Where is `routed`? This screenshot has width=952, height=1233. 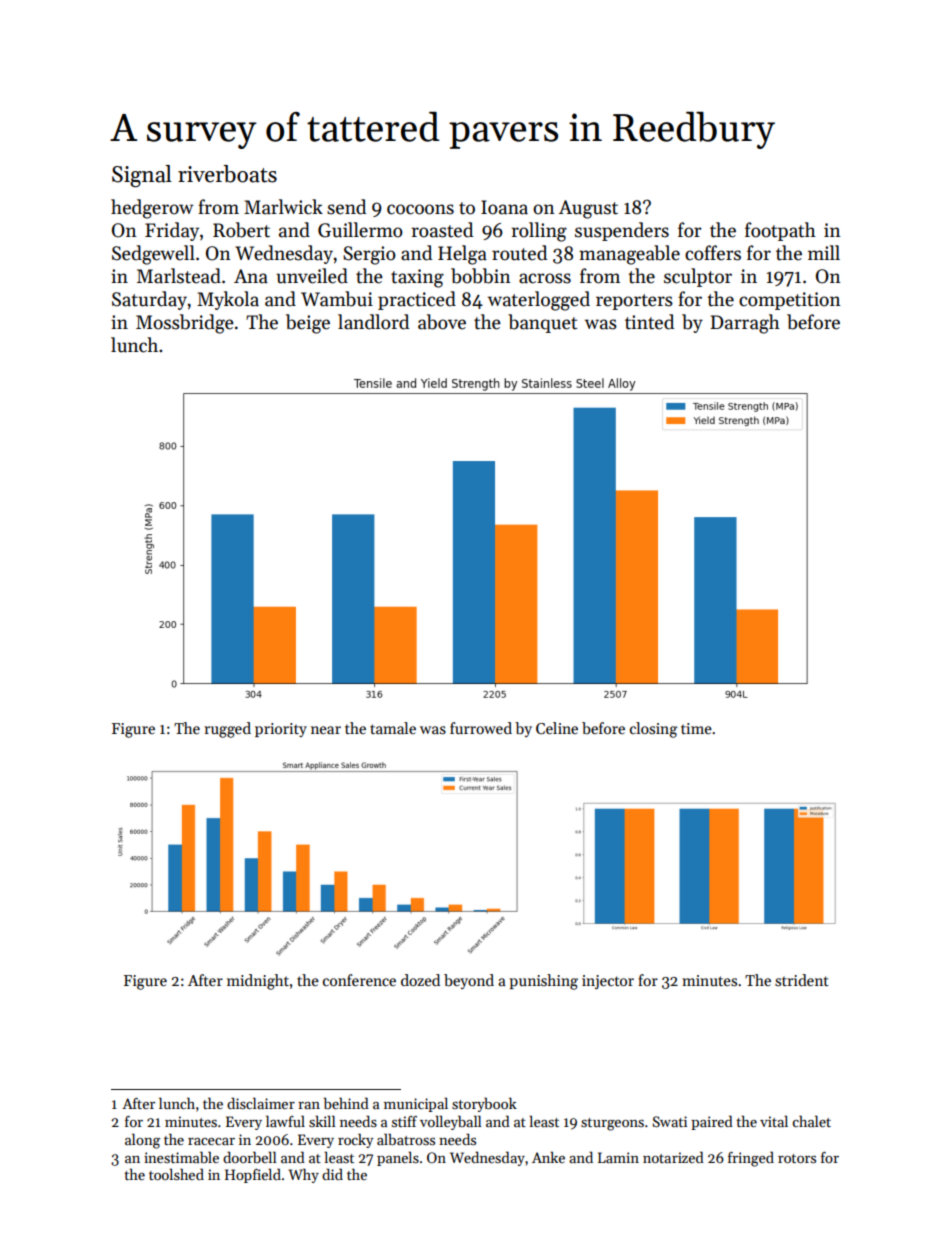 routed is located at coordinates (519, 253).
